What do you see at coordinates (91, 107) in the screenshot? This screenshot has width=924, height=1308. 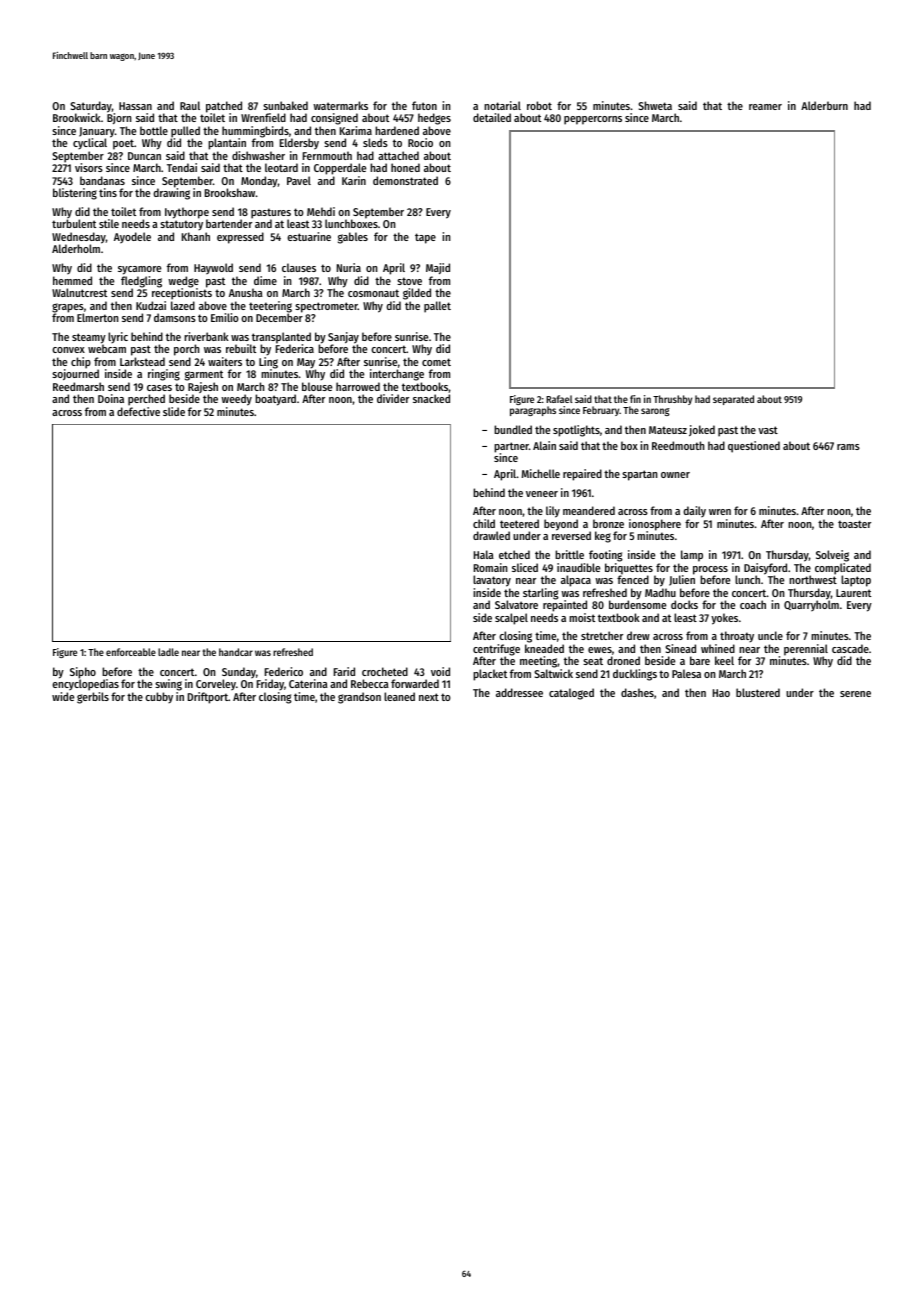 I see `Saturday` at bounding box center [91, 107].
